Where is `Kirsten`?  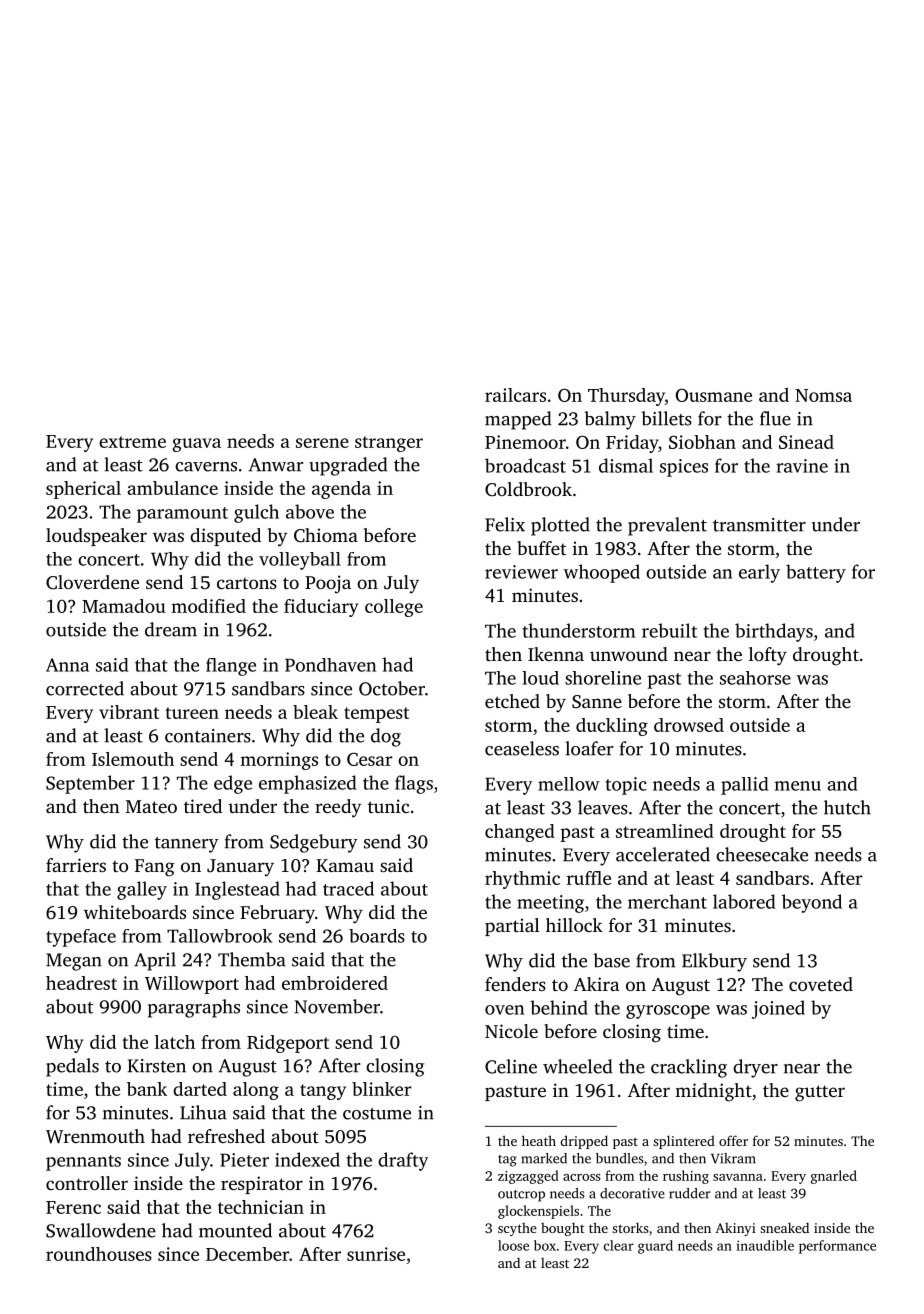
Kirsten is located at coordinates (157, 1066).
